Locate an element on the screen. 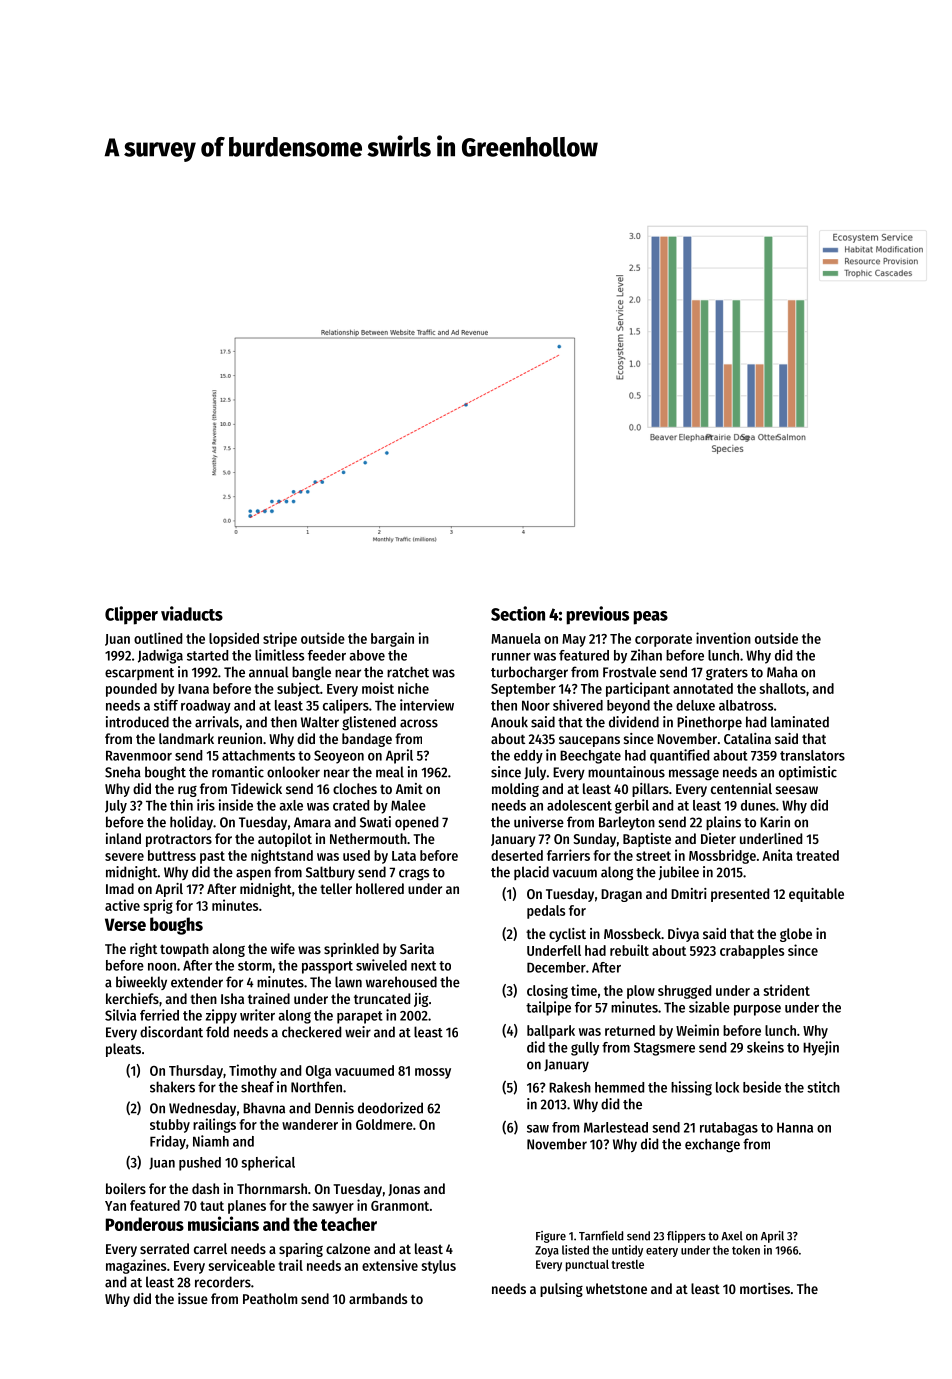 The width and height of the screenshot is (952, 1379). Sneha is located at coordinates (123, 772).
